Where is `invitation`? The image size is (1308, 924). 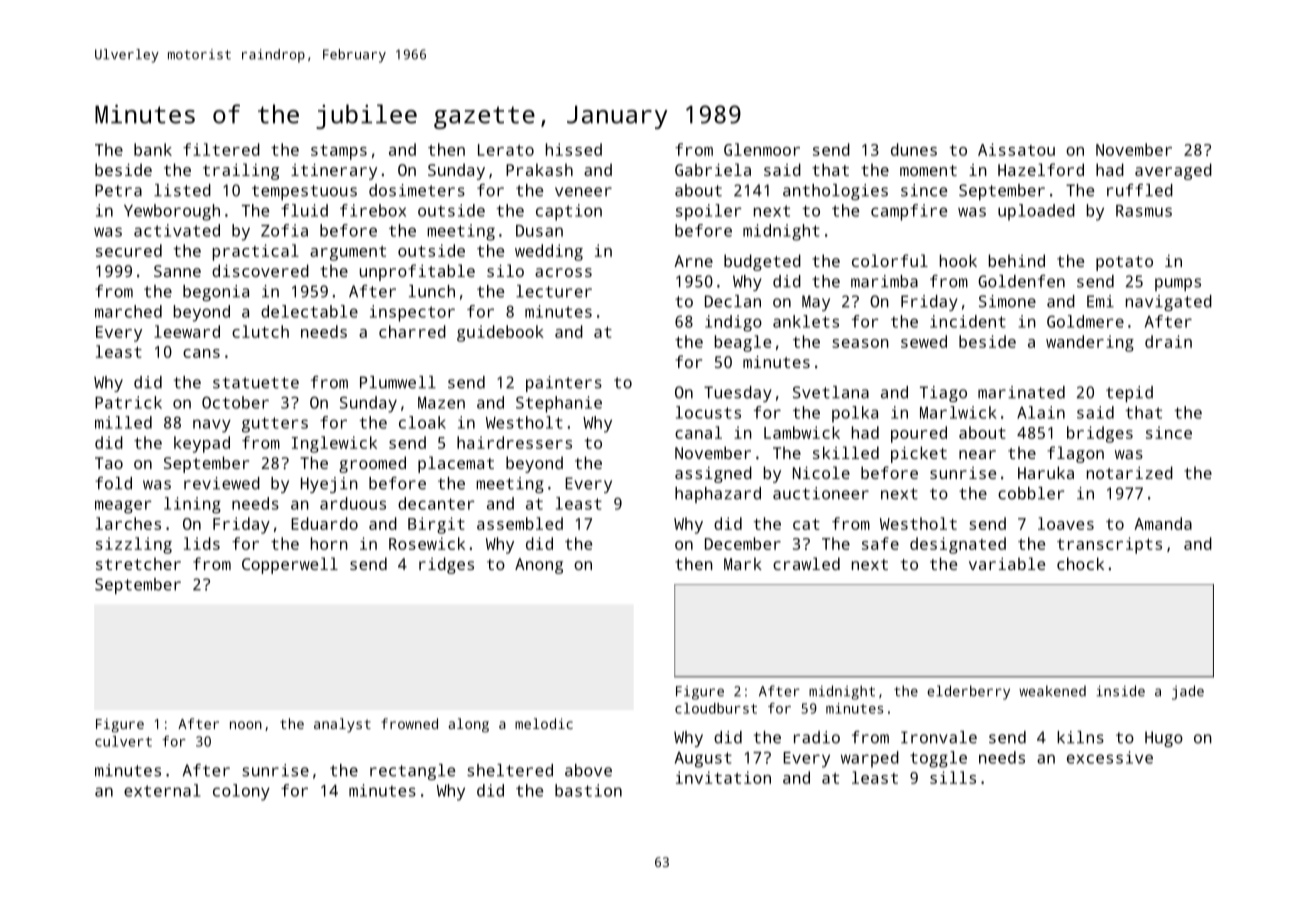 invitation is located at coordinates (723, 777).
